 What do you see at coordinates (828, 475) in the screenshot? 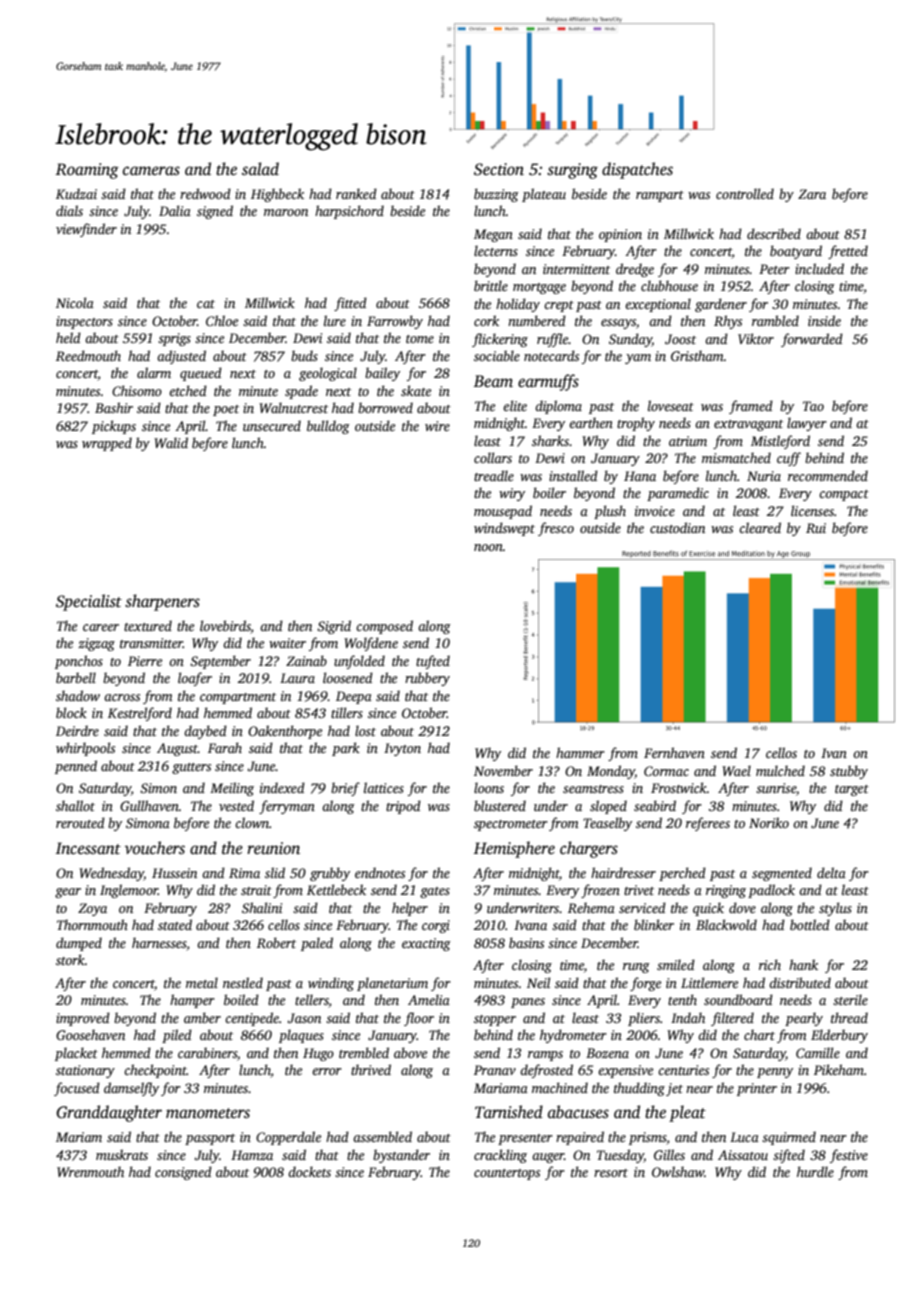
I see `recommended` at bounding box center [828, 475].
